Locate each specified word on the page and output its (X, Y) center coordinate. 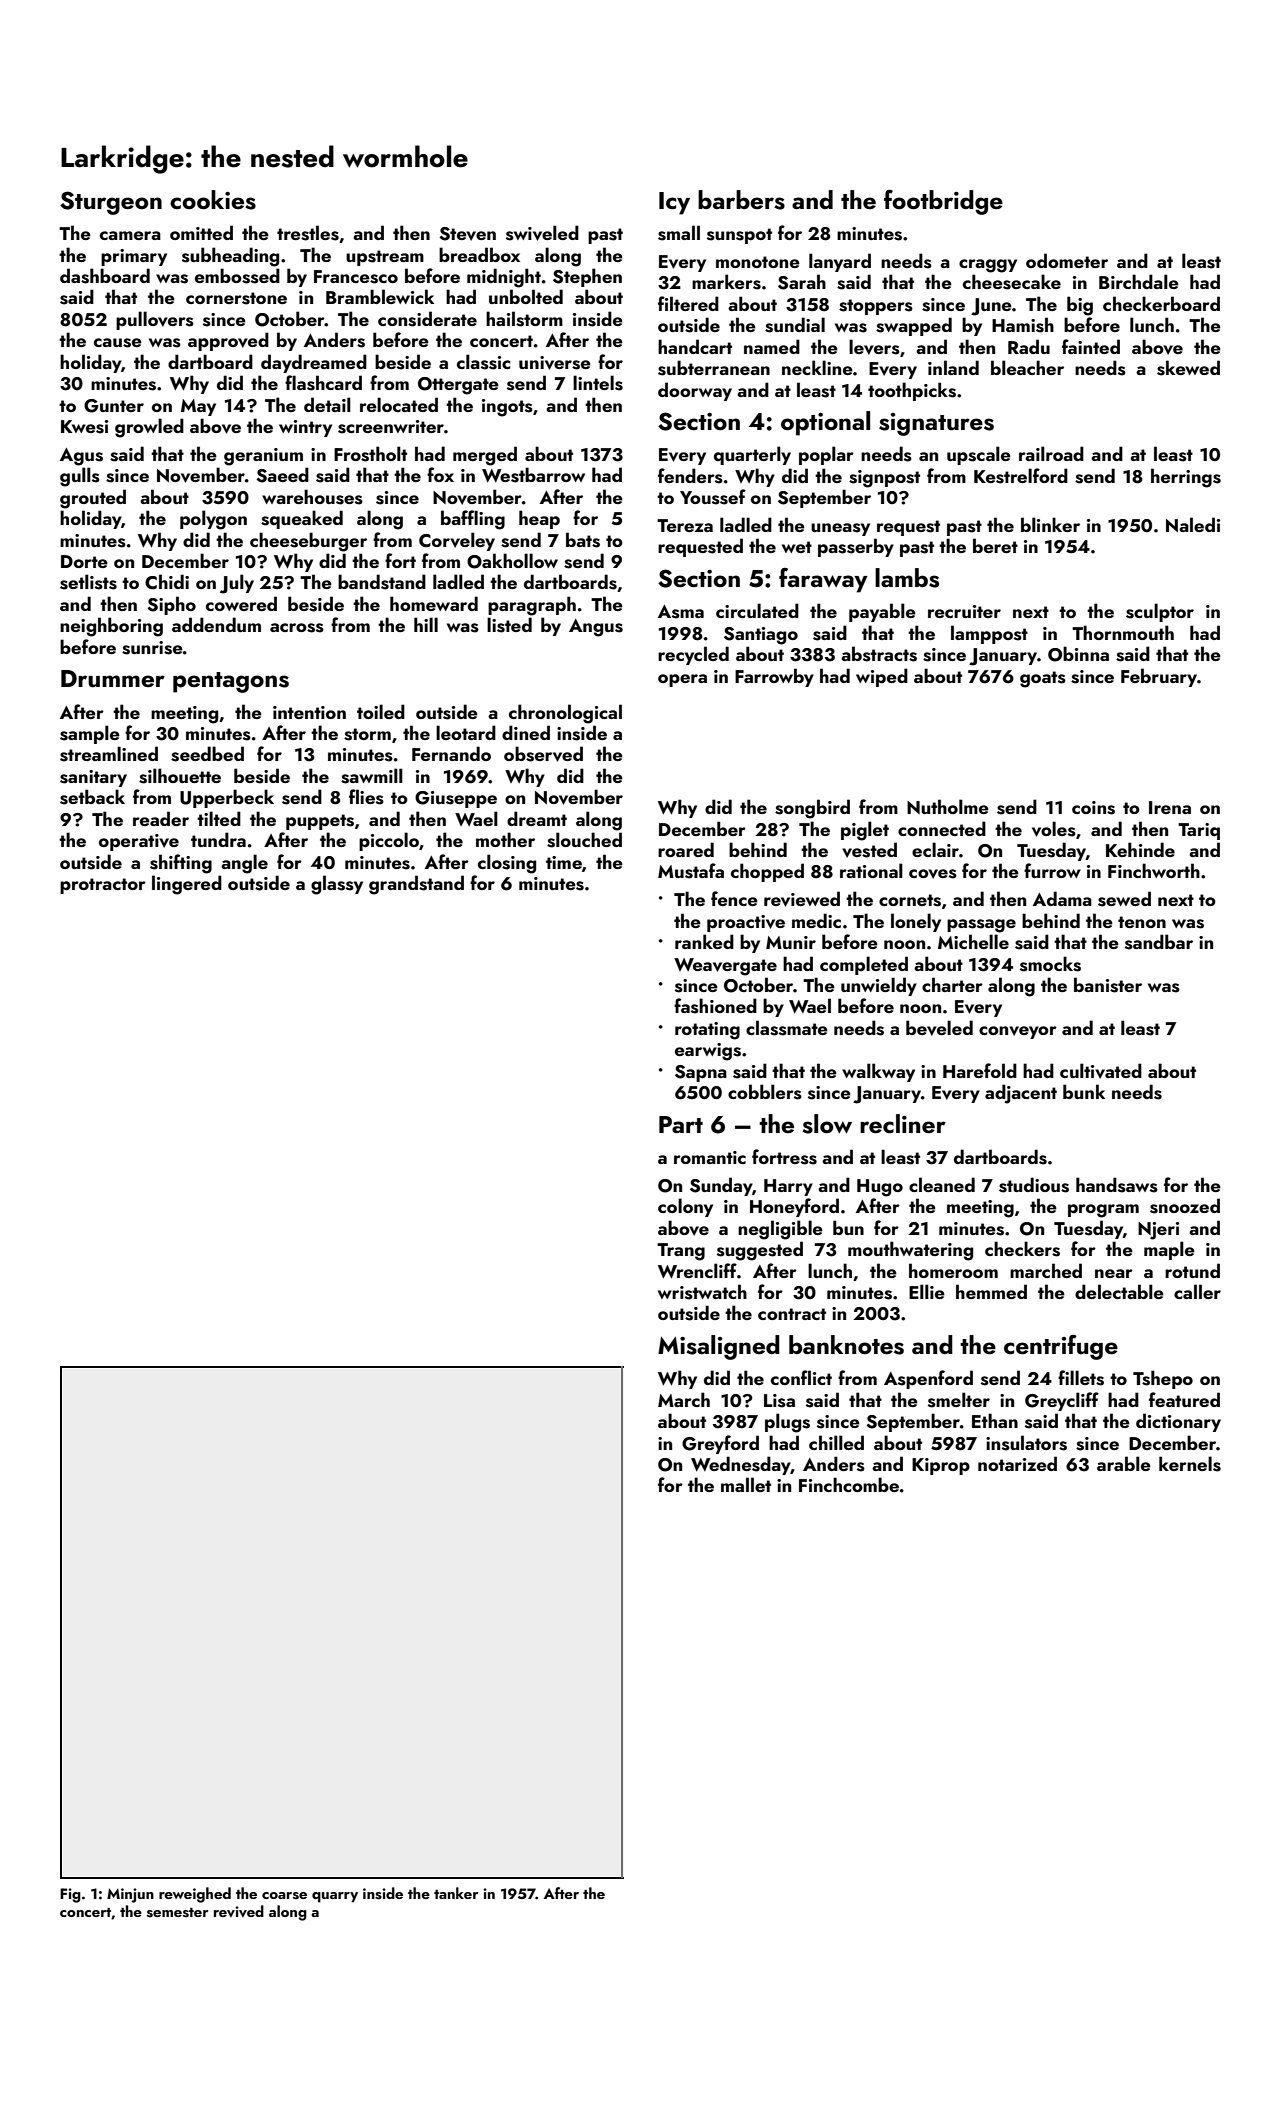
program (1103, 1211)
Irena (1170, 807)
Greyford (720, 1444)
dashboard (105, 276)
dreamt (537, 818)
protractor (103, 886)
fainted (1091, 346)
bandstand (382, 582)
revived (239, 1911)
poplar (826, 455)
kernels (1190, 1464)
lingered (187, 885)
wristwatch (702, 1292)
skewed (1188, 368)
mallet (746, 1484)
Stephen (587, 277)
